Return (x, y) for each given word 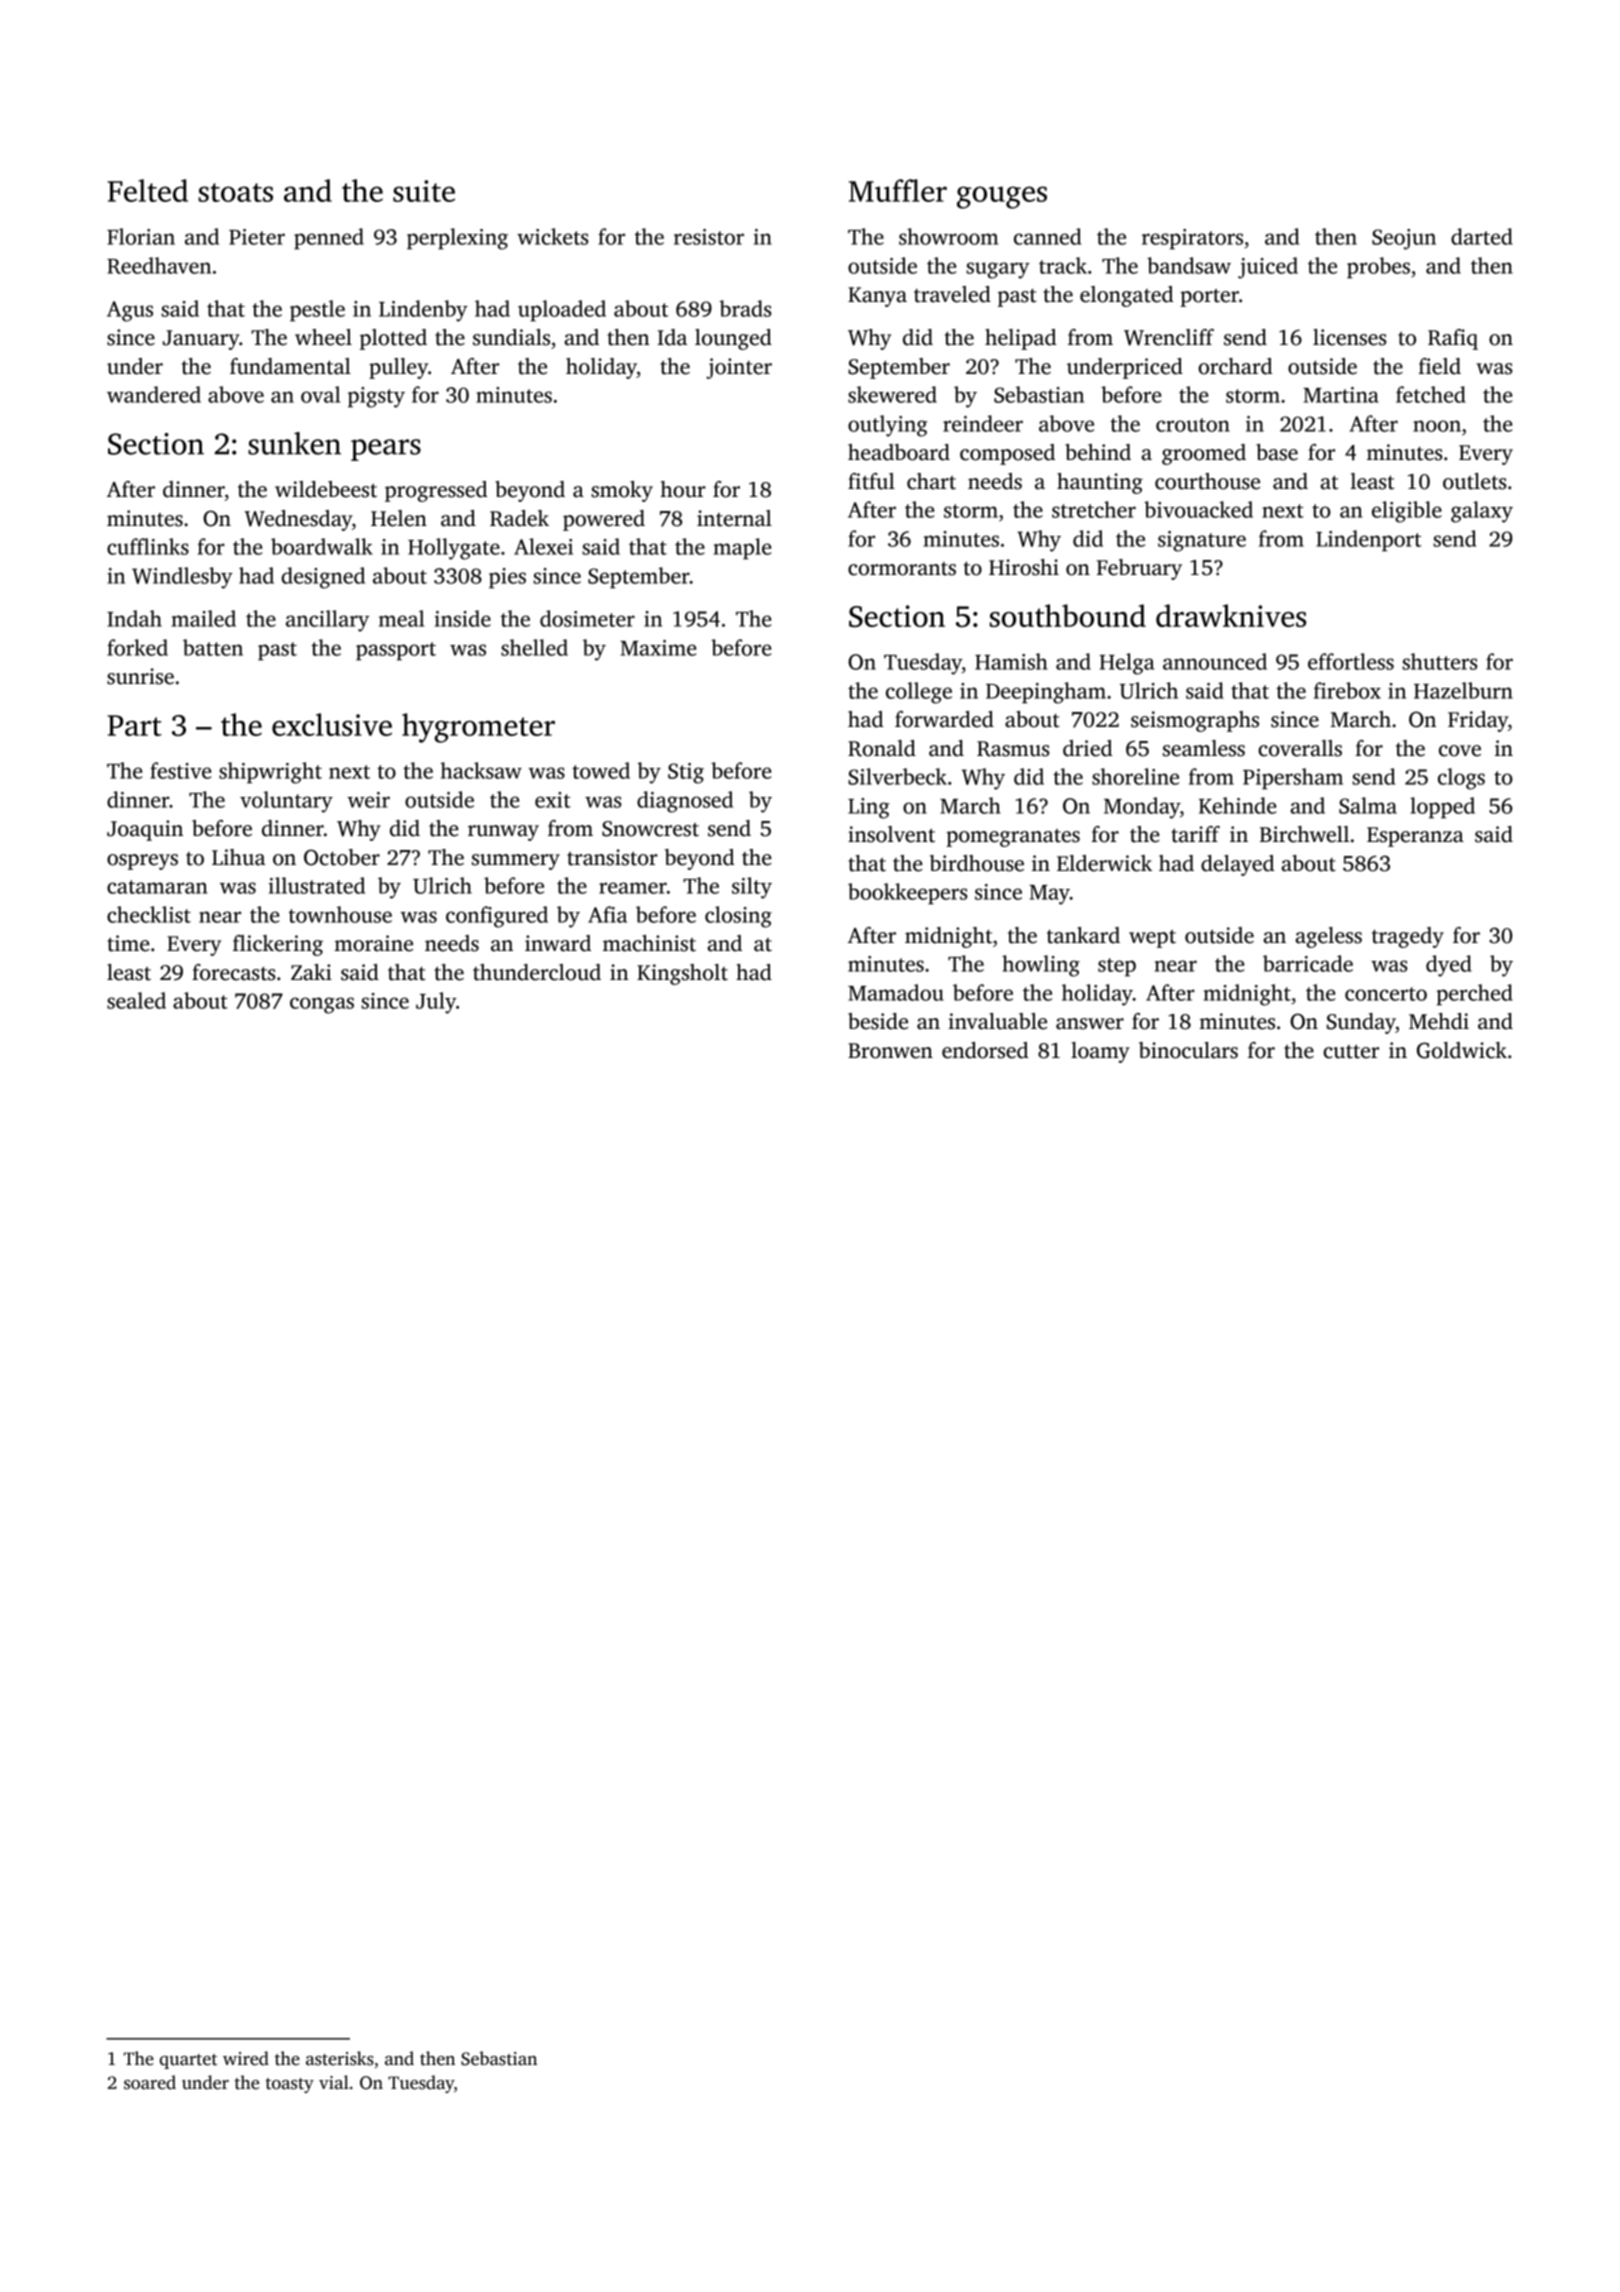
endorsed (985, 1050)
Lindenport (1368, 541)
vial (334, 2082)
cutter (1351, 1052)
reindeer (983, 423)
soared (150, 2082)
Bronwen (890, 1051)
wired (246, 2058)
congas (322, 1005)
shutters (1440, 661)
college (919, 693)
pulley (398, 368)
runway (503, 833)
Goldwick (1462, 1050)
